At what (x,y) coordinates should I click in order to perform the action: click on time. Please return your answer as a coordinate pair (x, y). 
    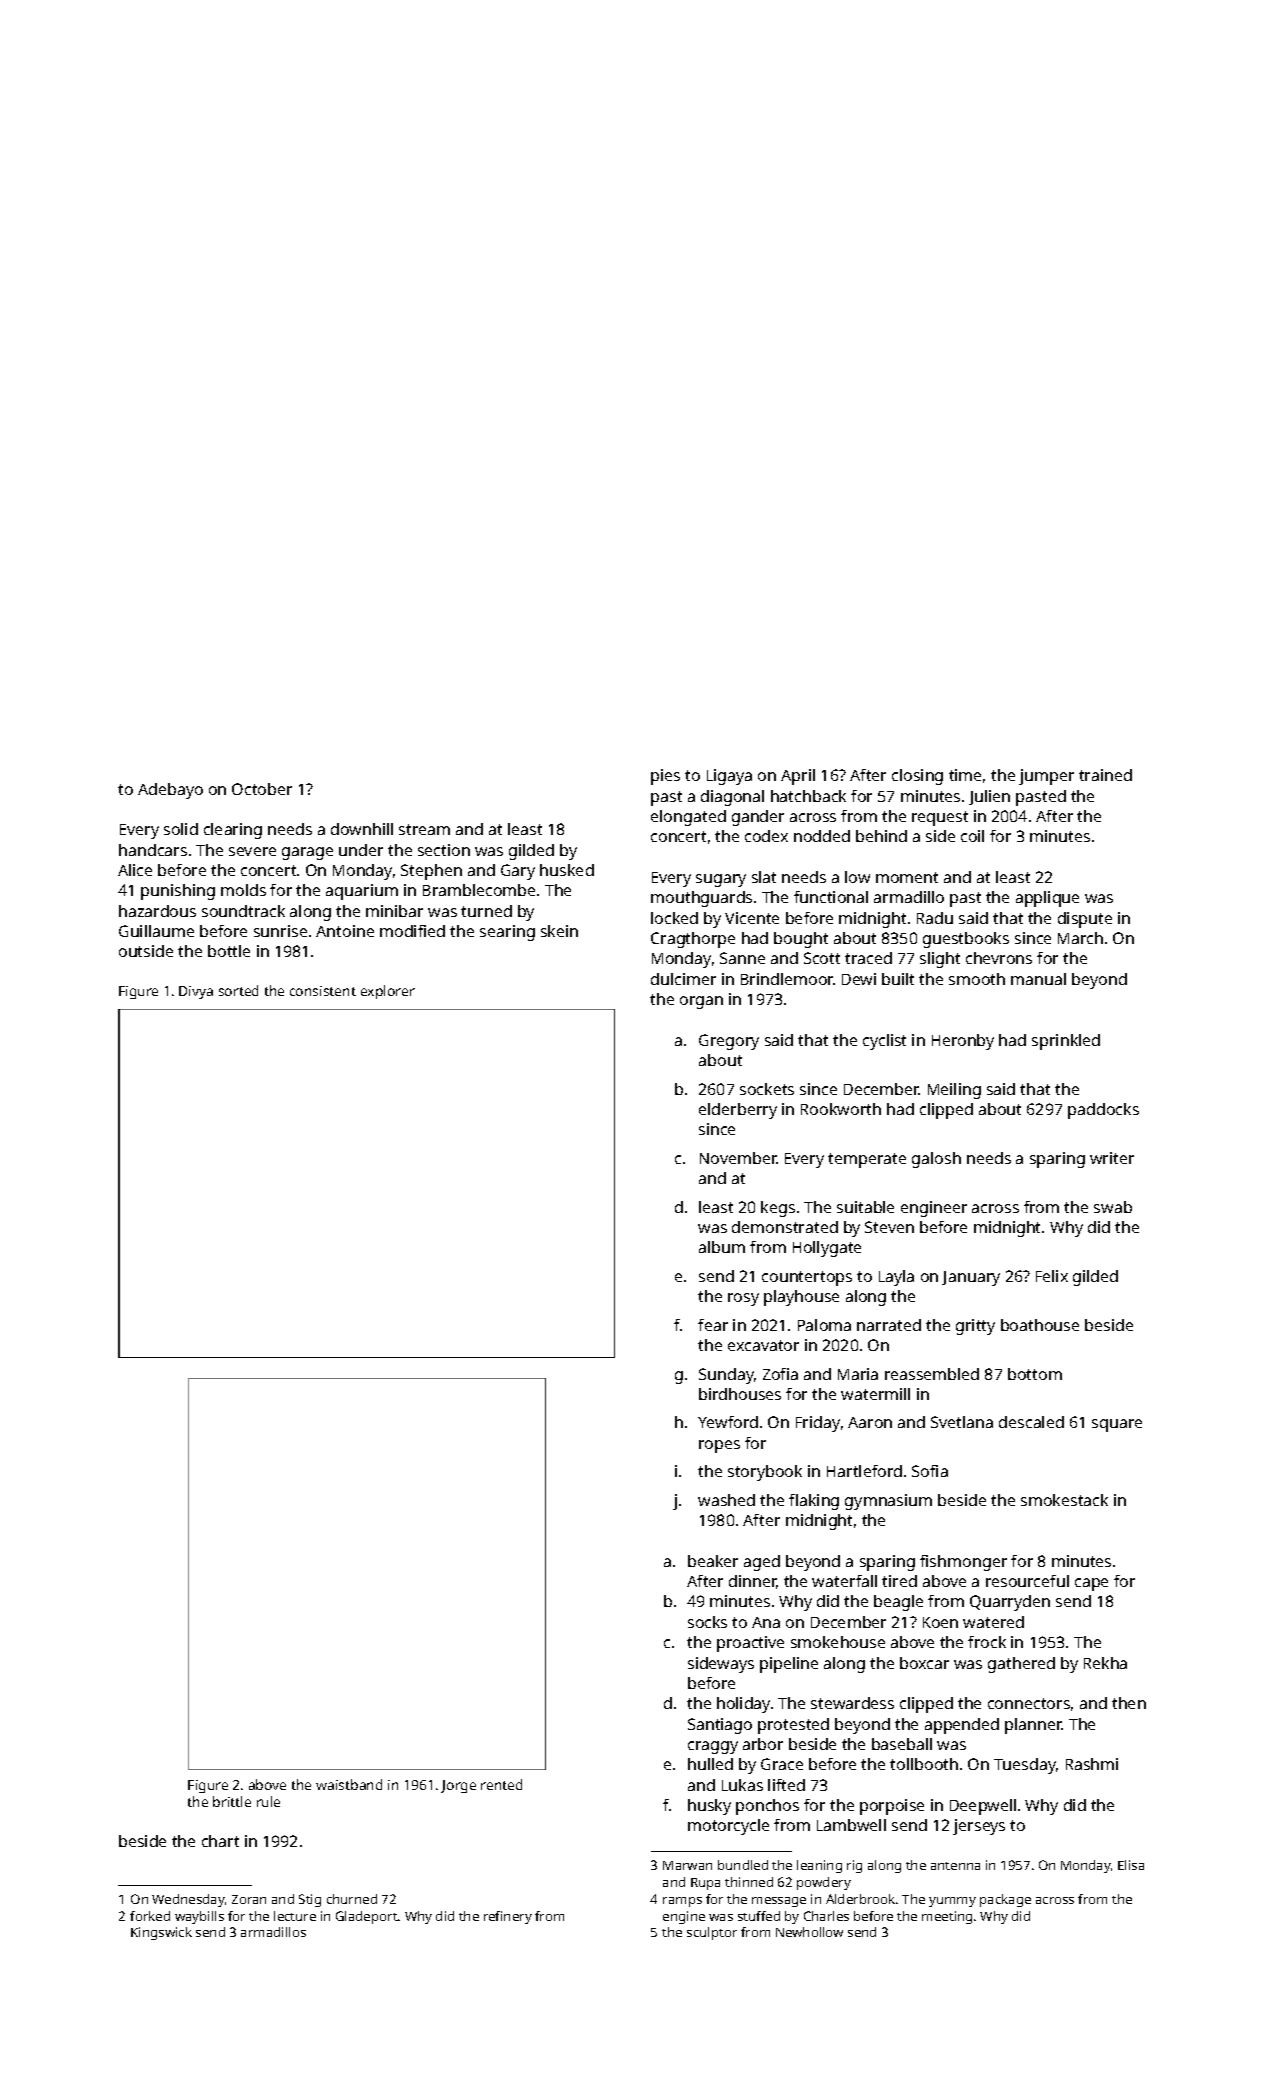
    Looking at the image, I should click on (965, 775).
